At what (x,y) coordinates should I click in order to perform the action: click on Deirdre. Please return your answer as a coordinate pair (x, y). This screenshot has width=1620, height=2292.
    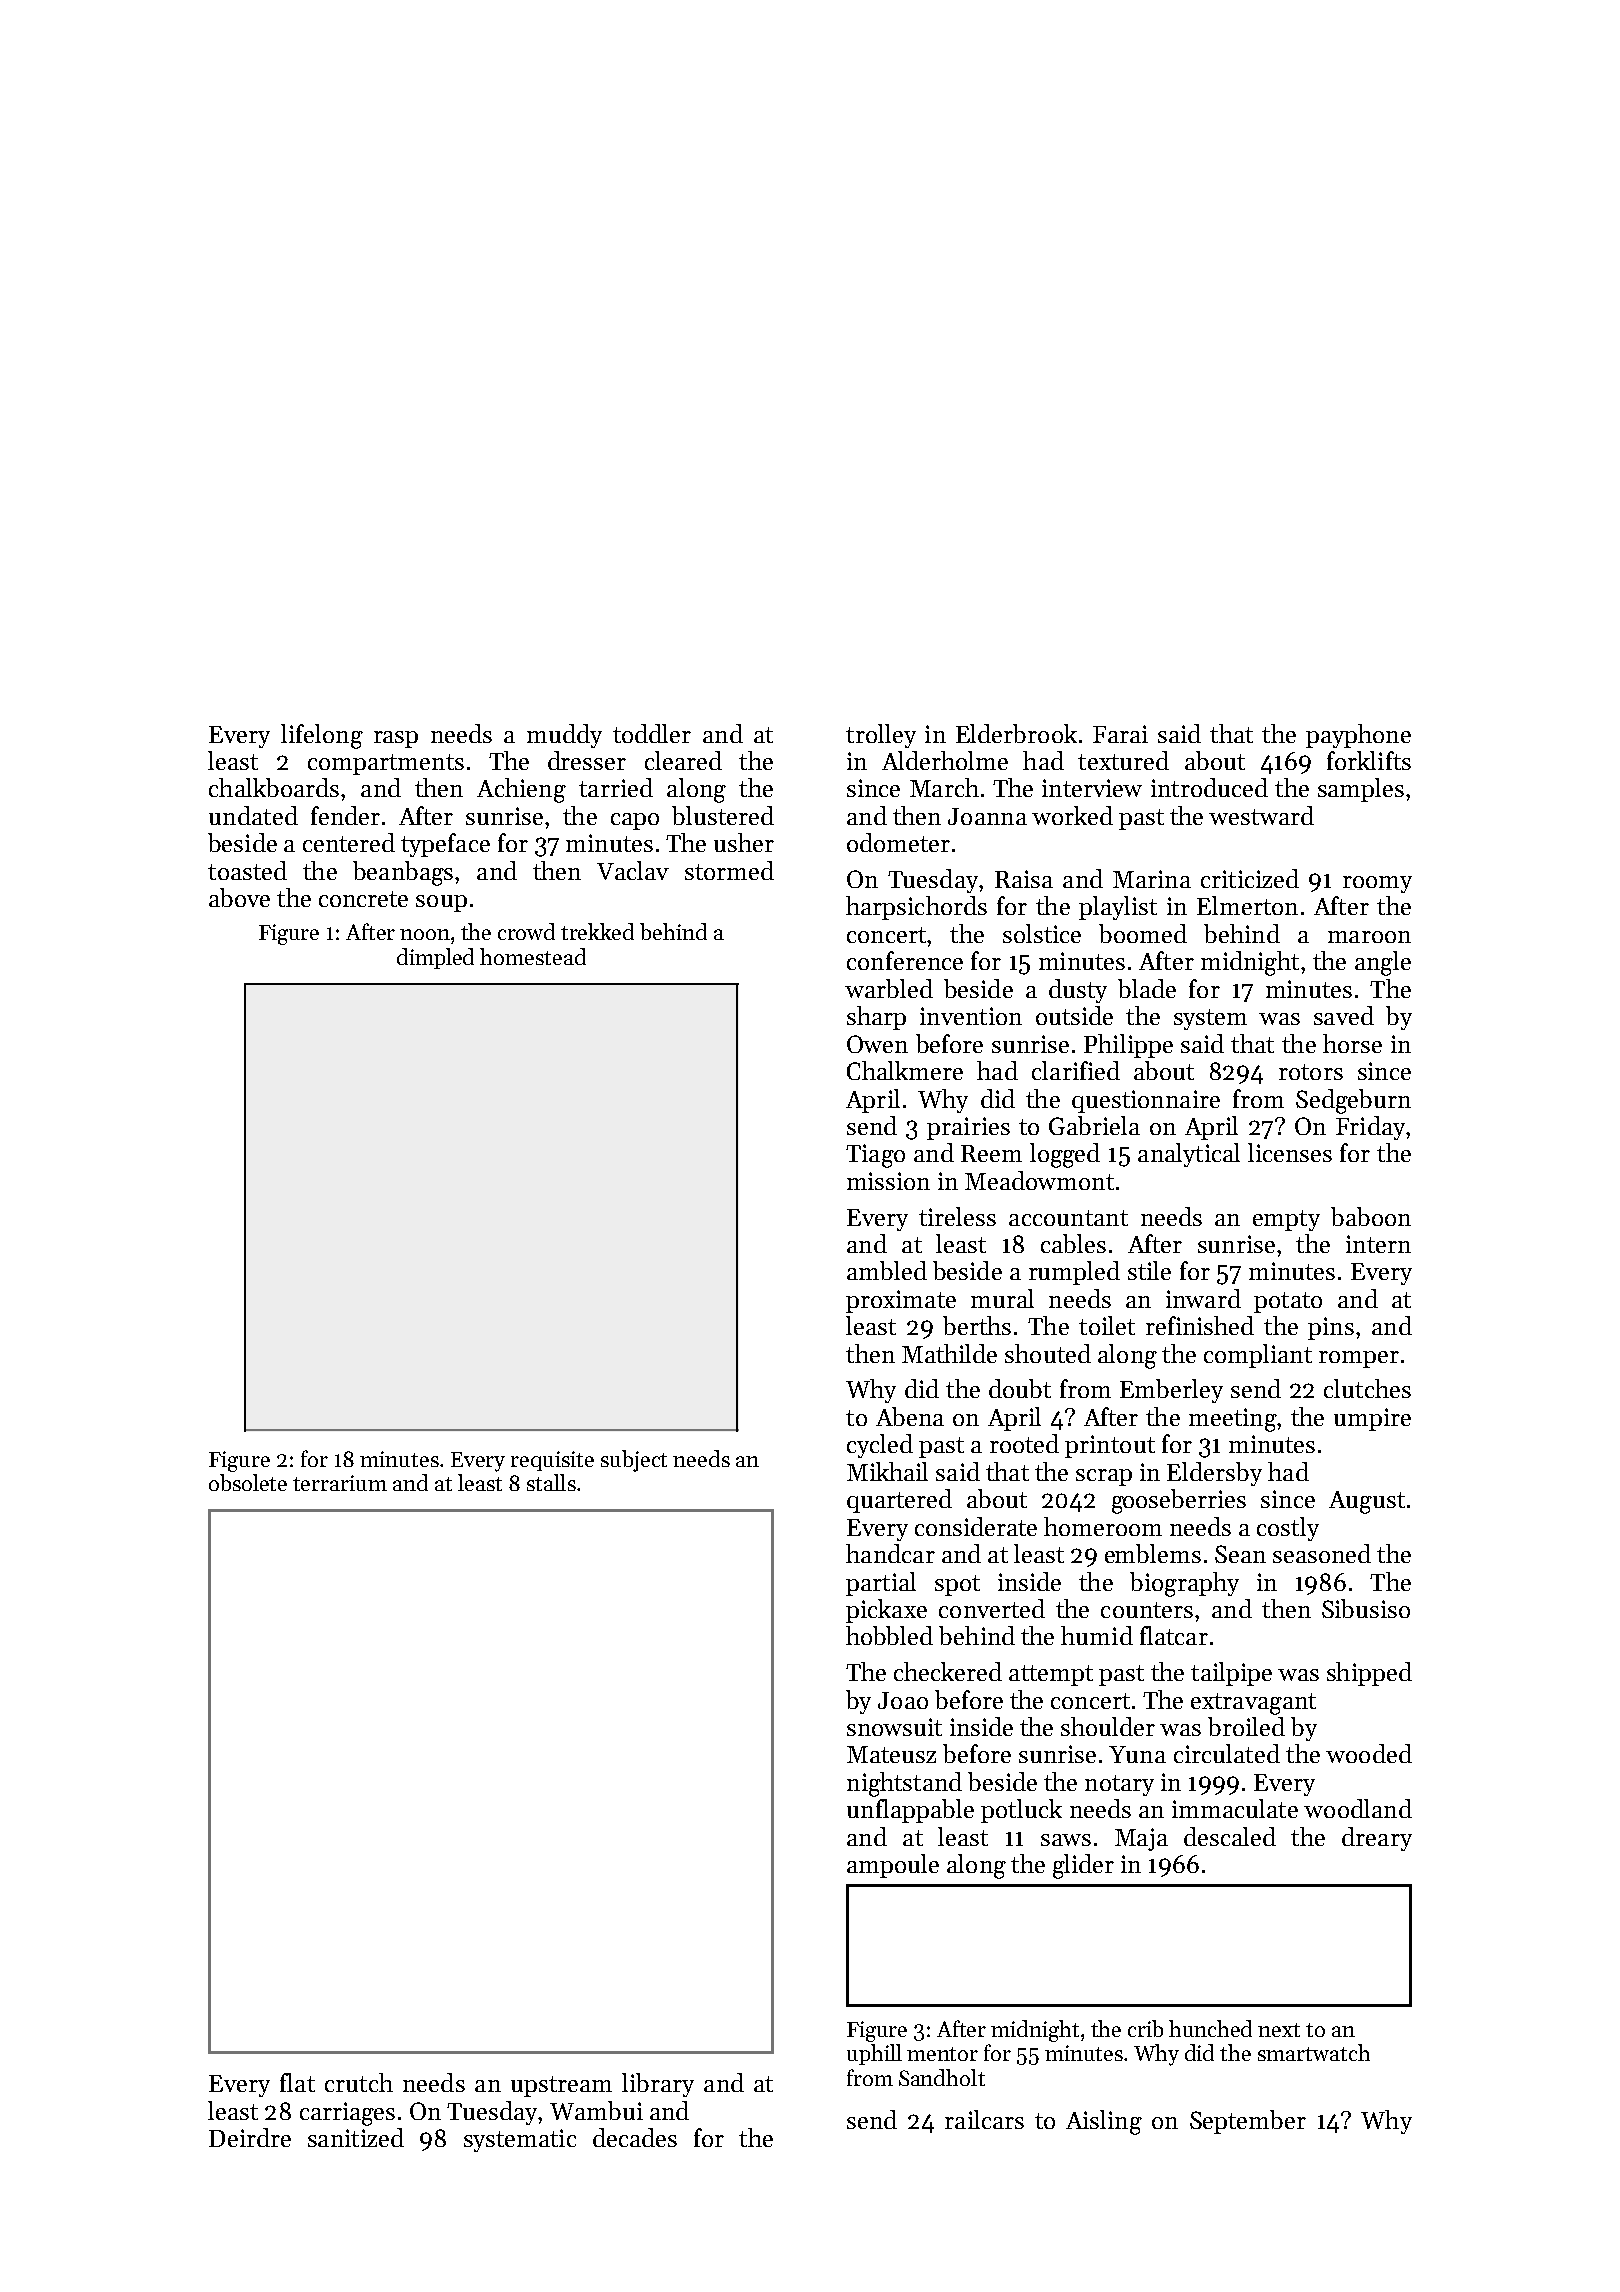
    Looking at the image, I should click on (250, 2137).
